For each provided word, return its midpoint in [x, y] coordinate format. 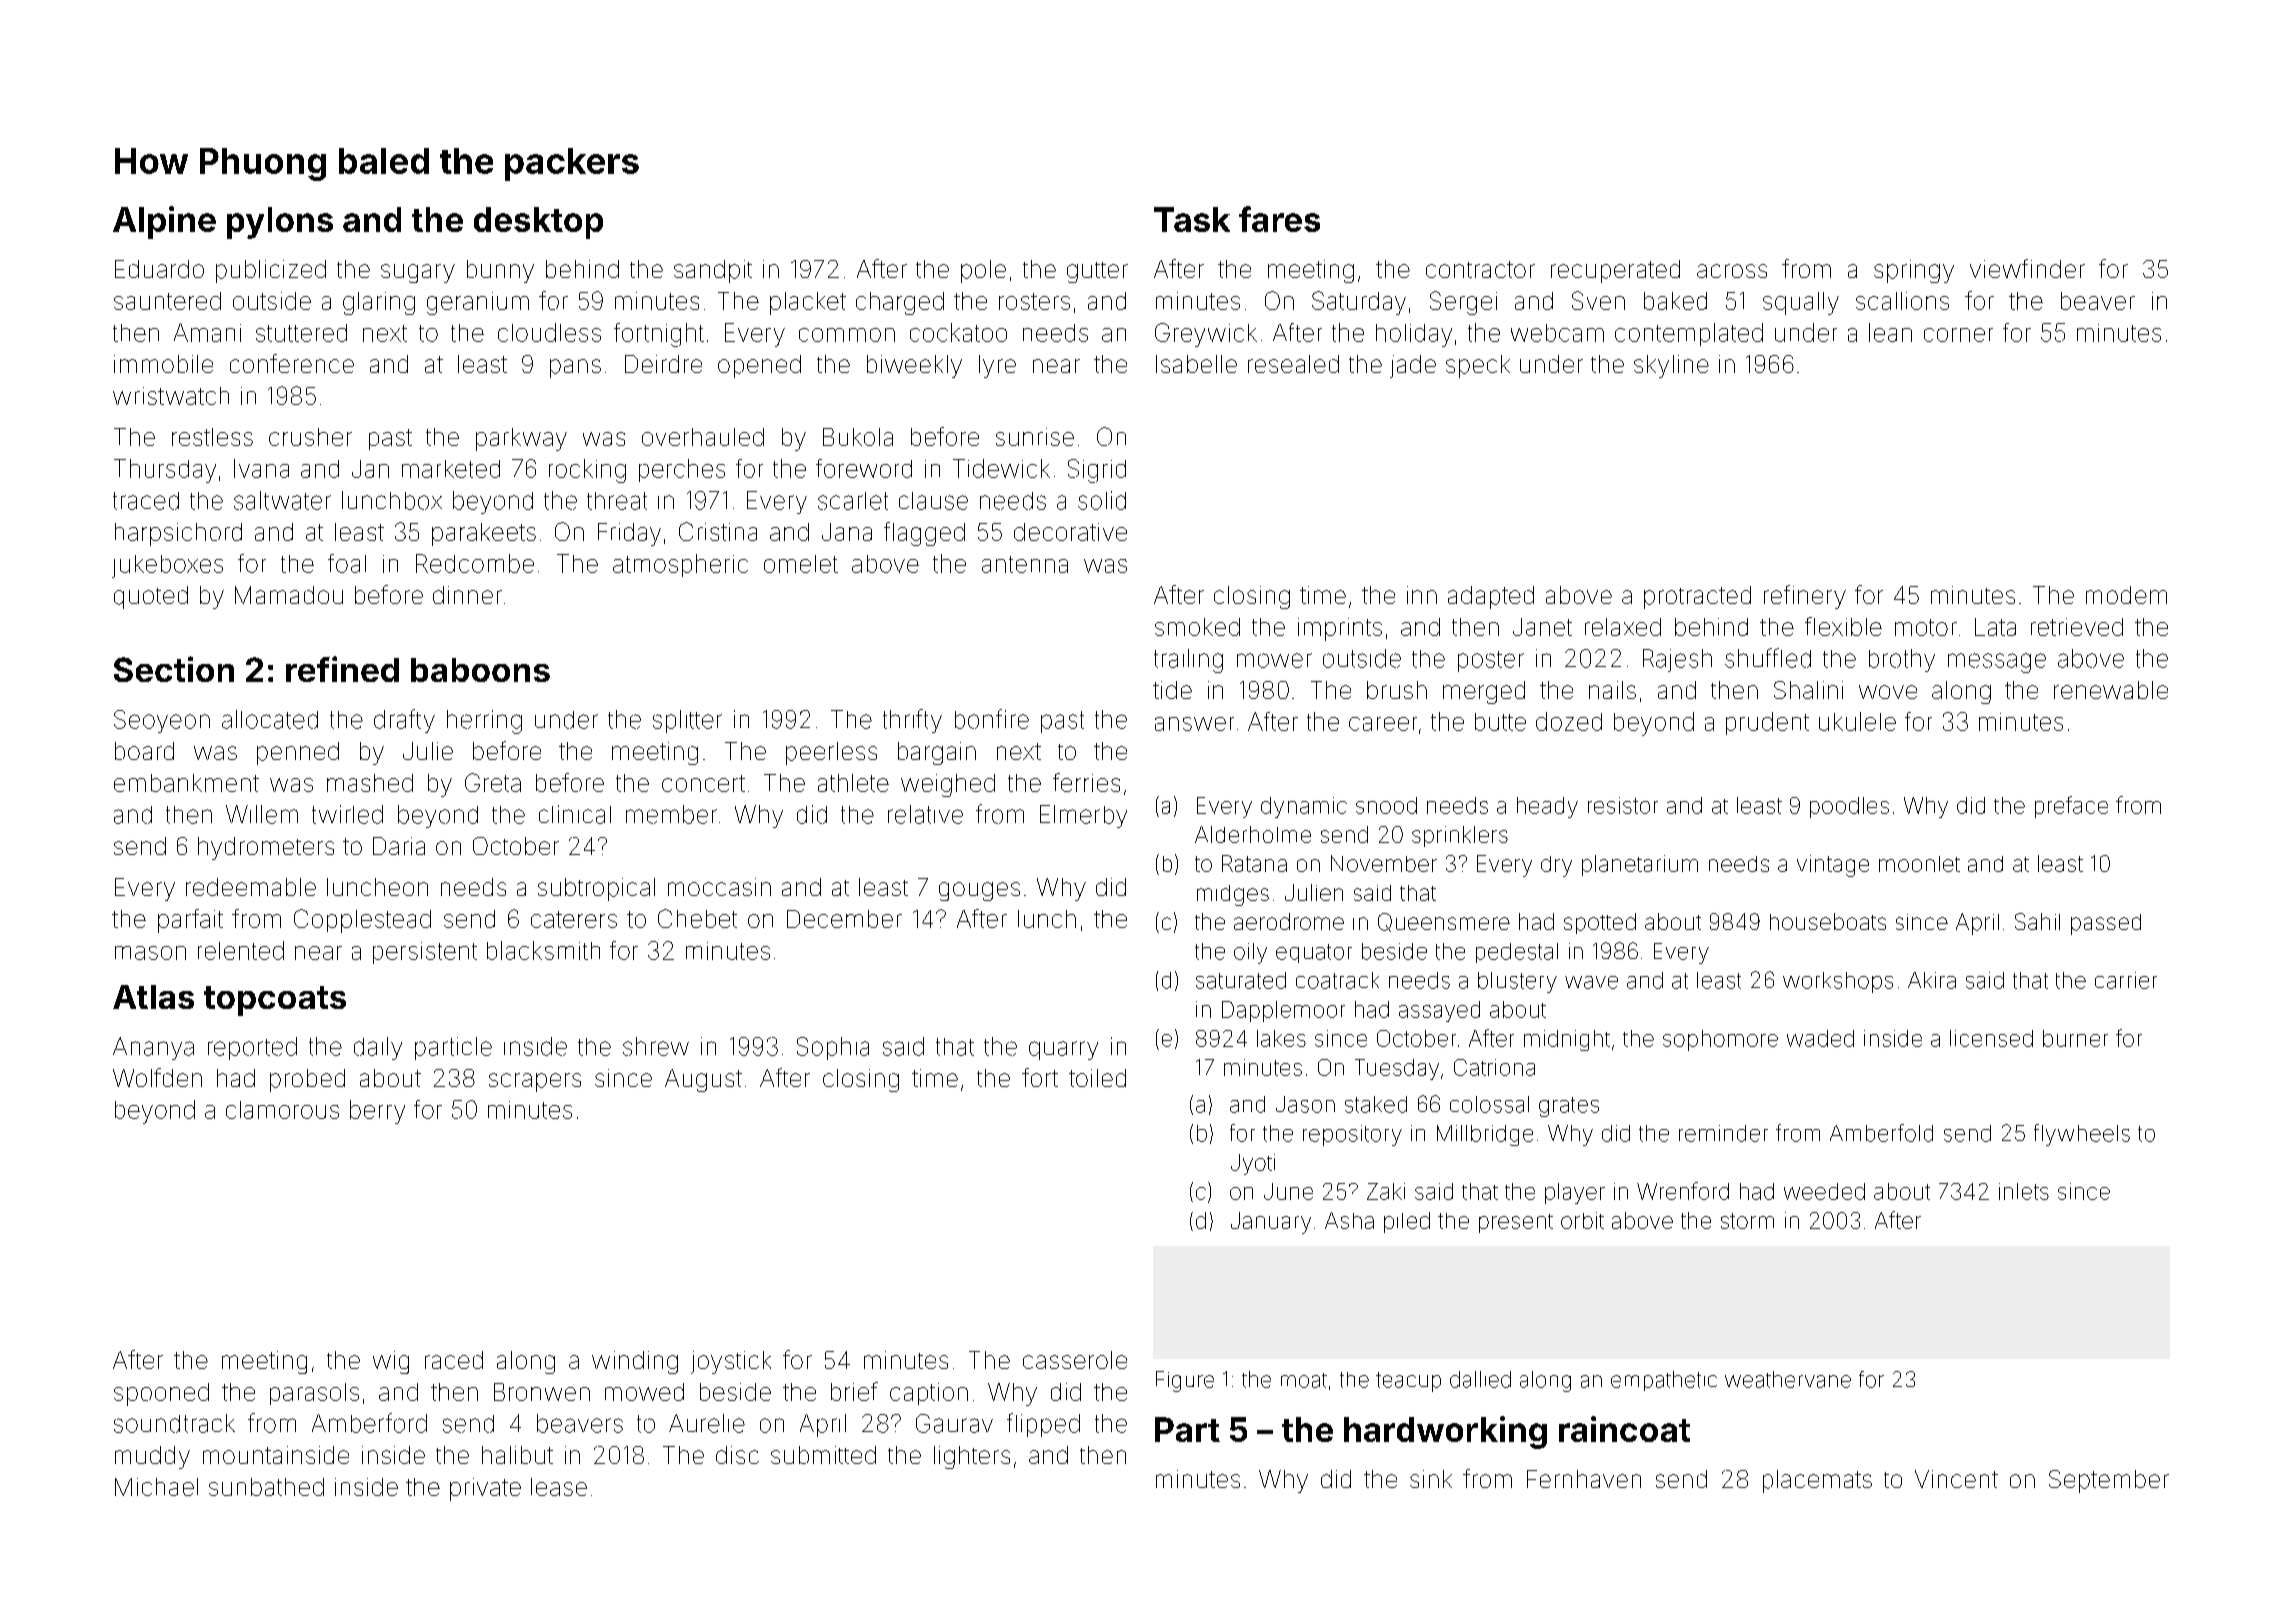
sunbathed [266, 1487]
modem [2126, 595]
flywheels [2082, 1135]
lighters [972, 1457]
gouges [979, 891]
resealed [1293, 364]
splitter [687, 721]
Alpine [164, 222]
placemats [1817, 1481]
